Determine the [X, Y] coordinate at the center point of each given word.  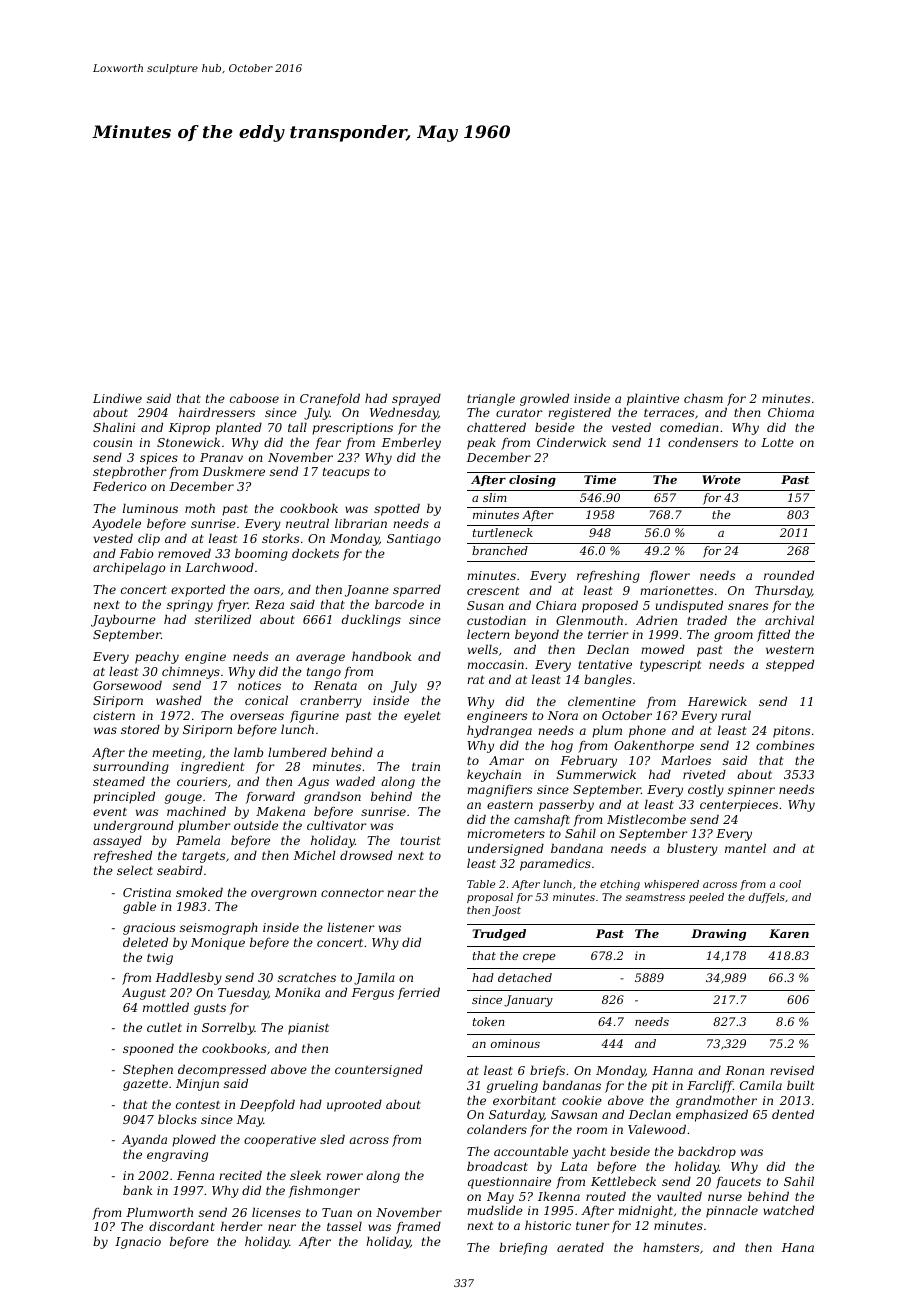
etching [620, 885]
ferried [419, 993]
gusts [210, 1009]
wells [483, 649]
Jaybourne [123, 620]
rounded [789, 575]
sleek [305, 1175]
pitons [791, 732]
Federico [119, 486]
